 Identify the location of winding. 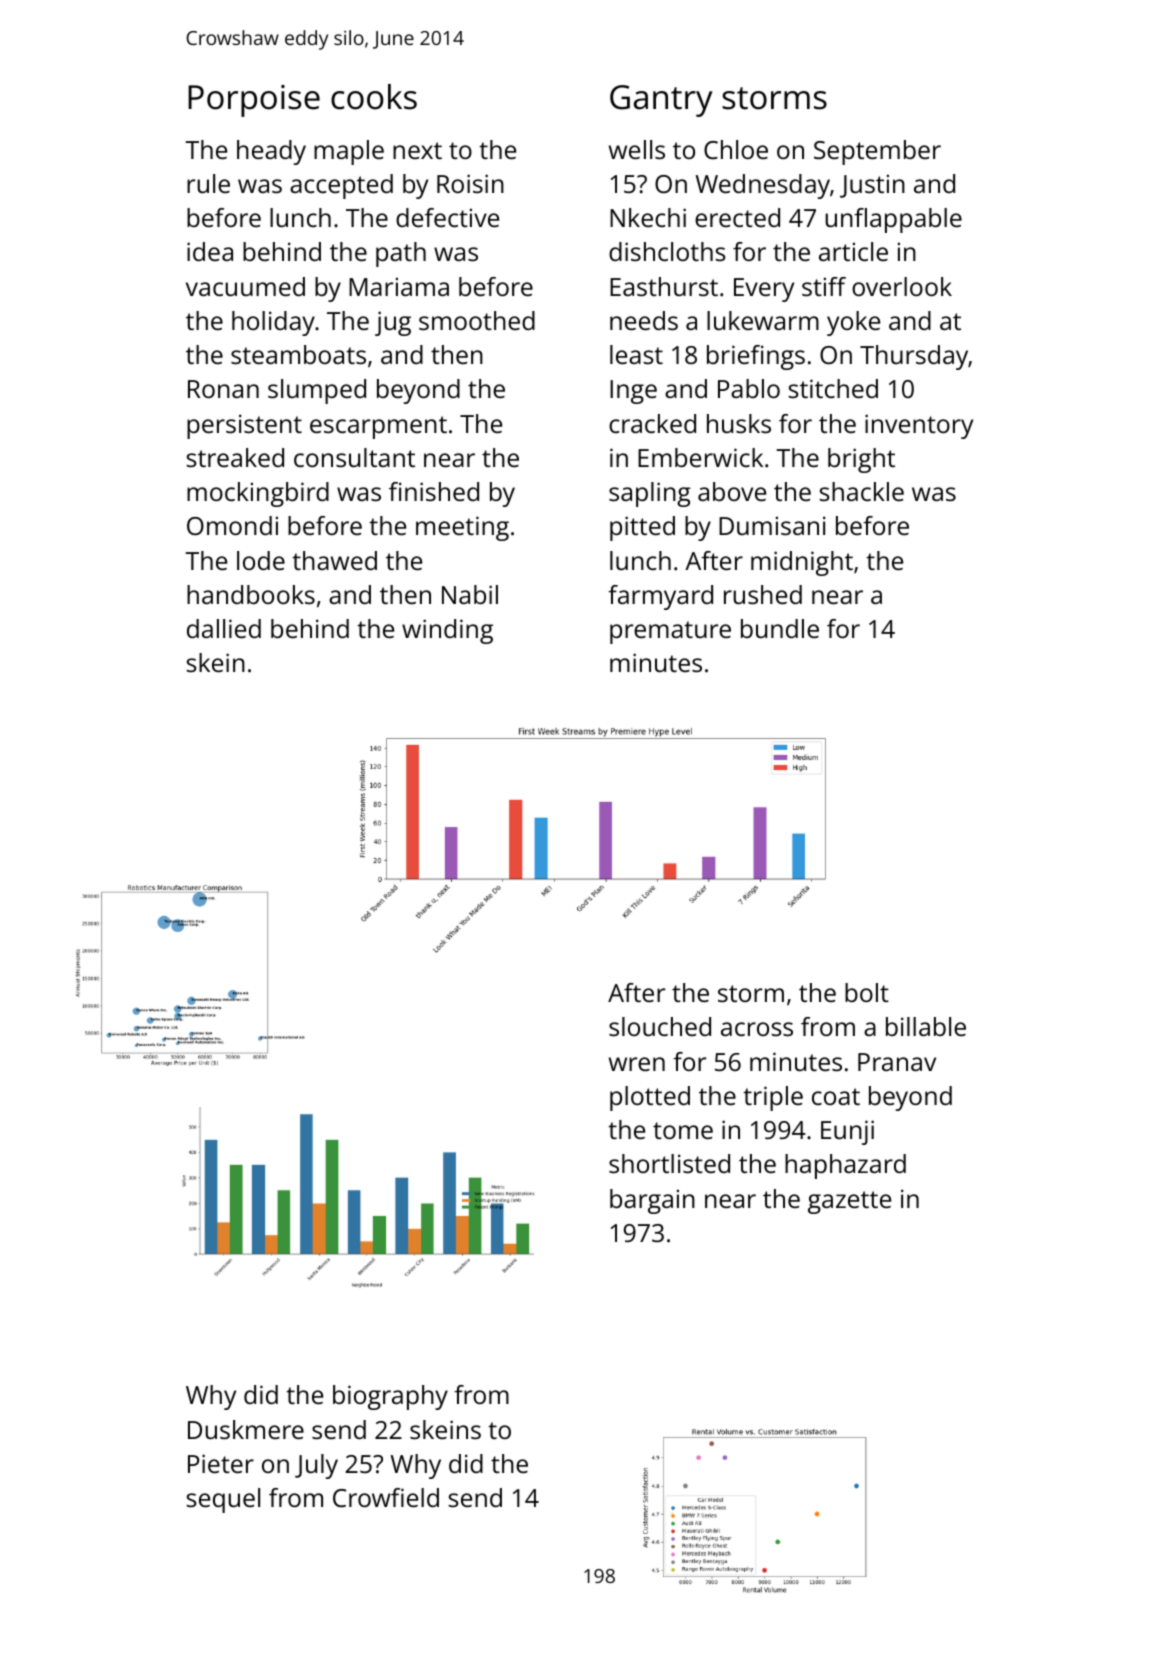
(447, 631).
